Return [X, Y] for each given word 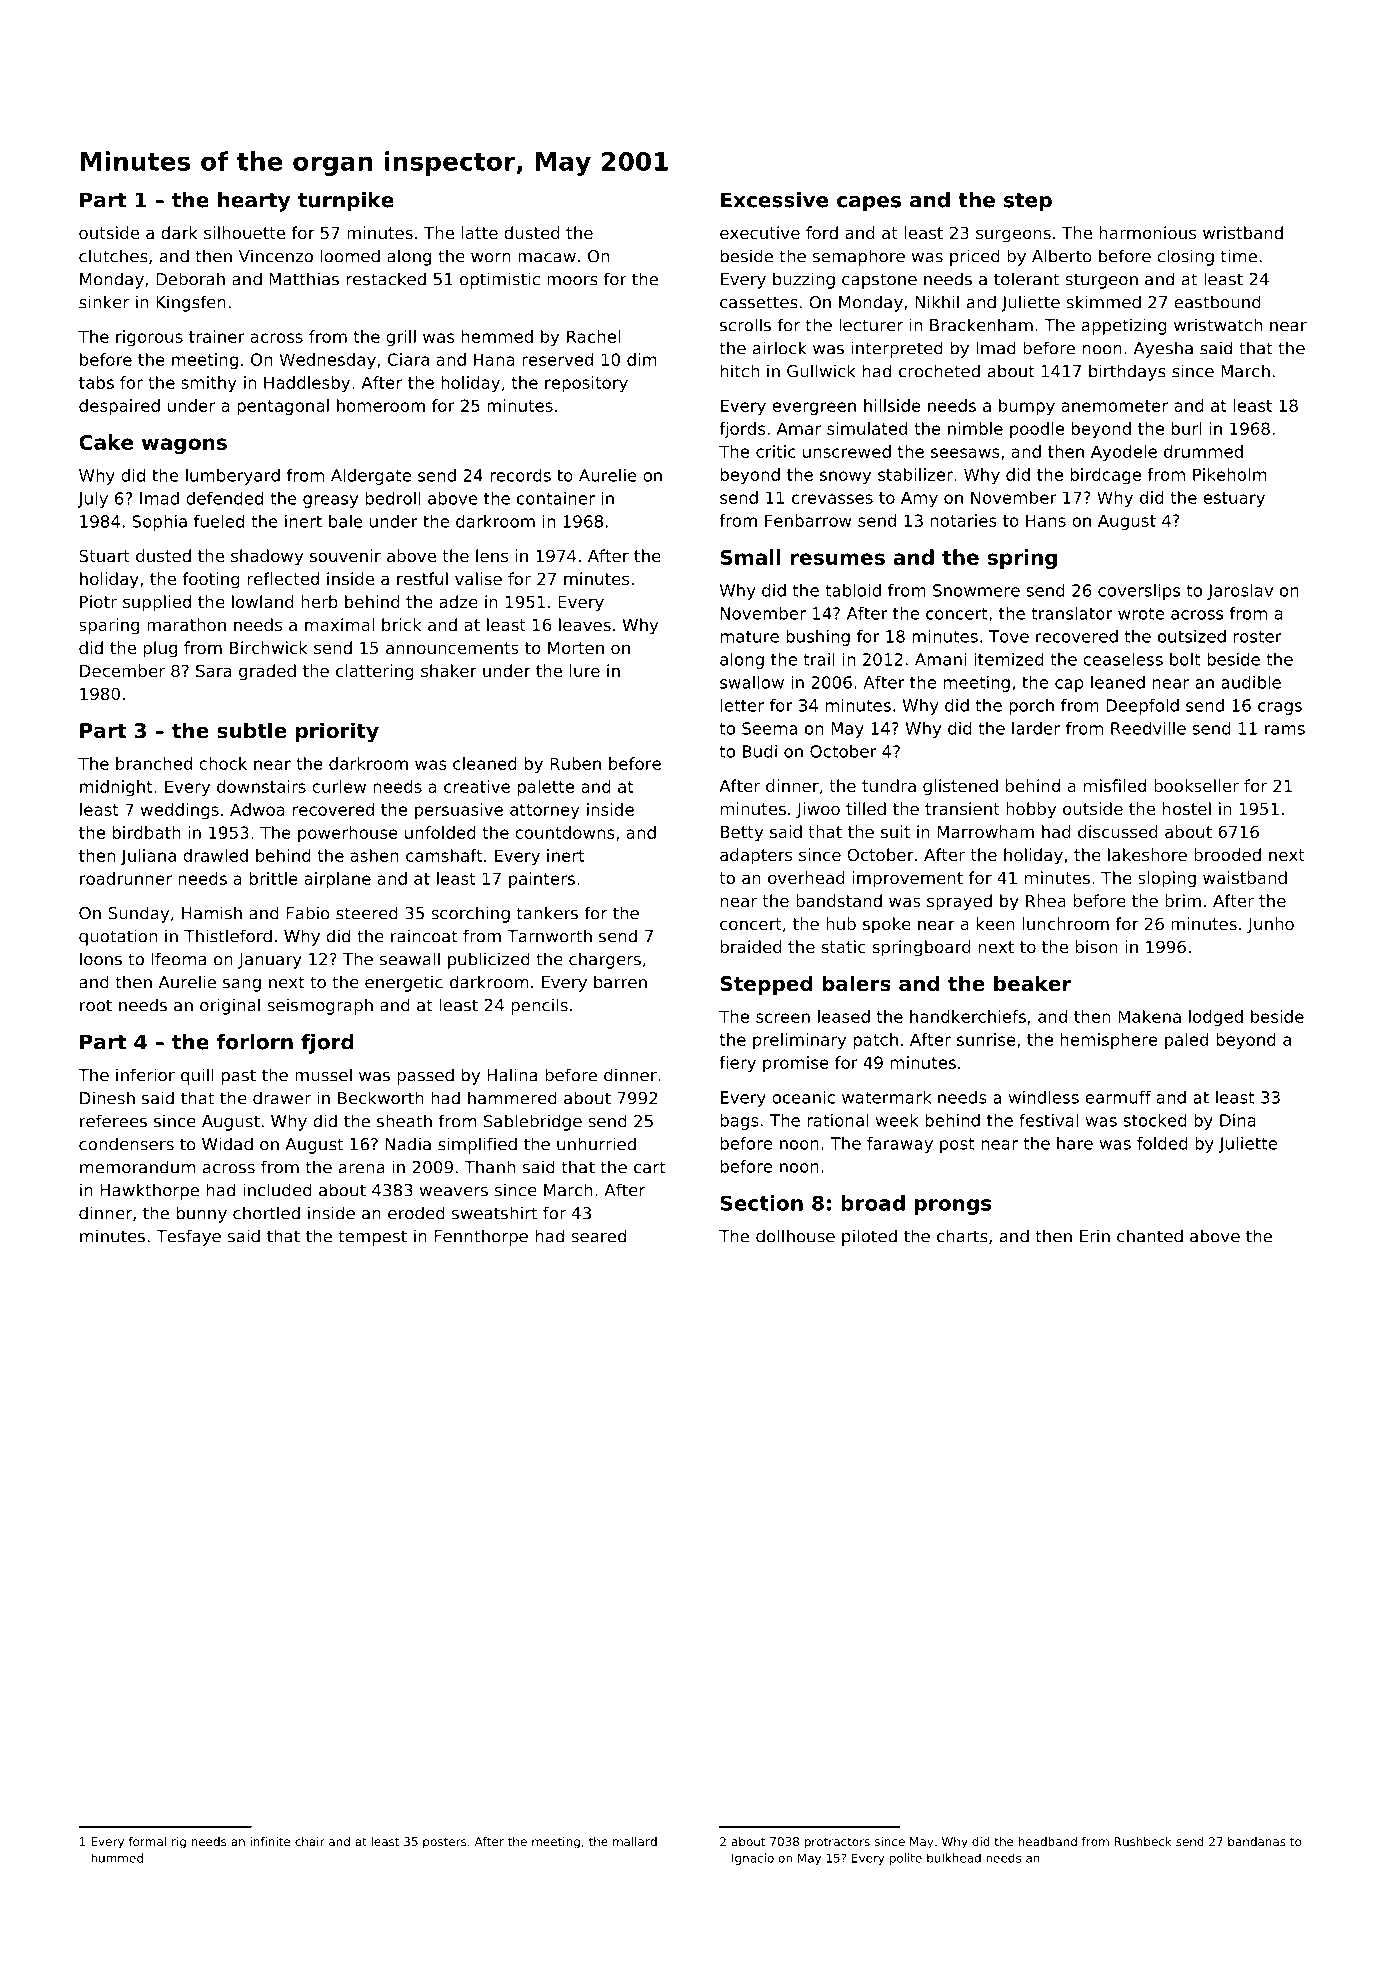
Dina [1238, 1120]
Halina [512, 1075]
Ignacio [753, 1859]
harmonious [1148, 232]
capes [869, 204]
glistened [960, 787]
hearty [254, 202]
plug [160, 649]
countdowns [565, 832]
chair [310, 1841]
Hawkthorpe [149, 1191]
